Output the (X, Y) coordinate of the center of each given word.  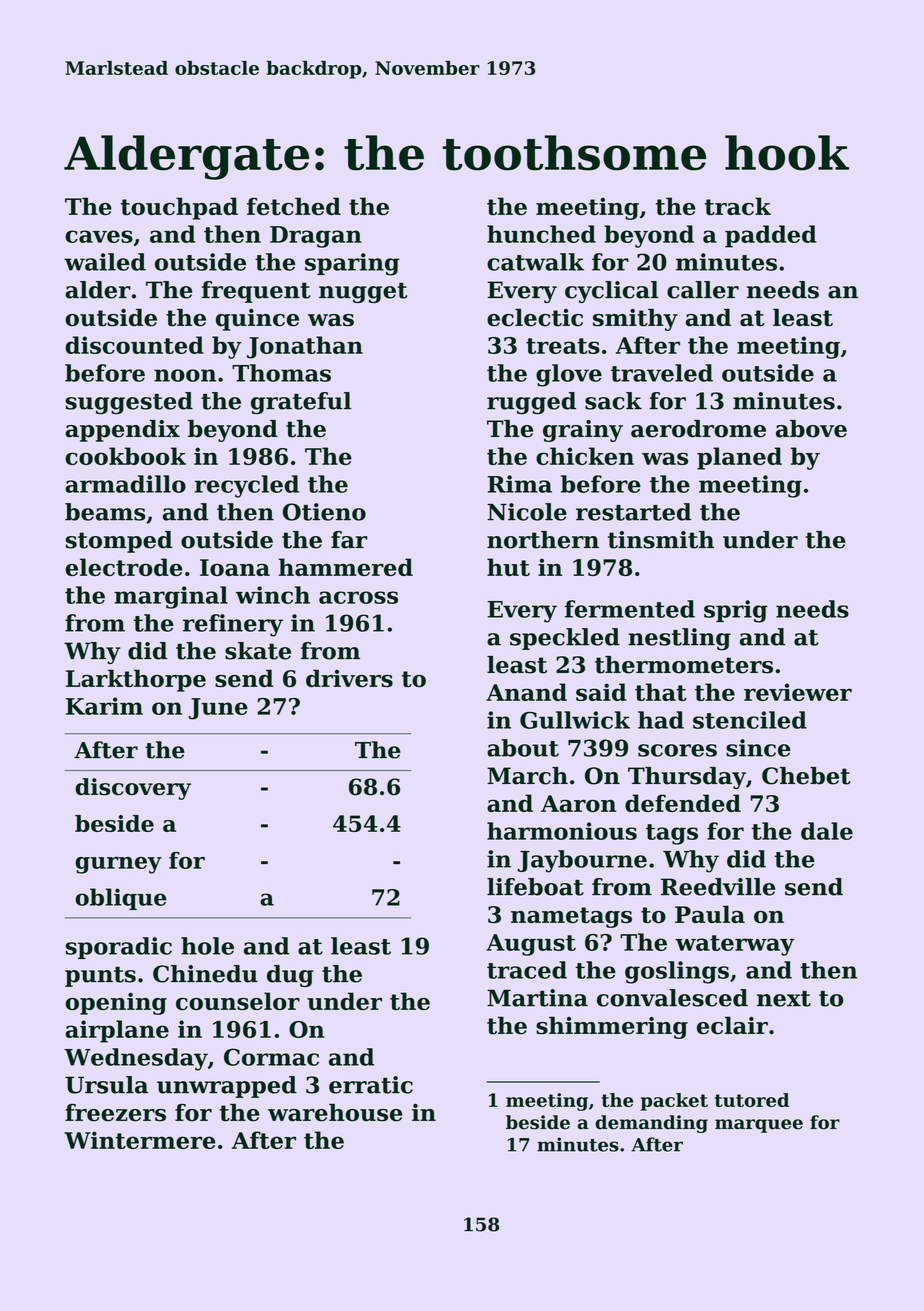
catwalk (535, 262)
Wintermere (139, 1140)
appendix (122, 431)
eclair (732, 1026)
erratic (371, 1085)
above (811, 429)
